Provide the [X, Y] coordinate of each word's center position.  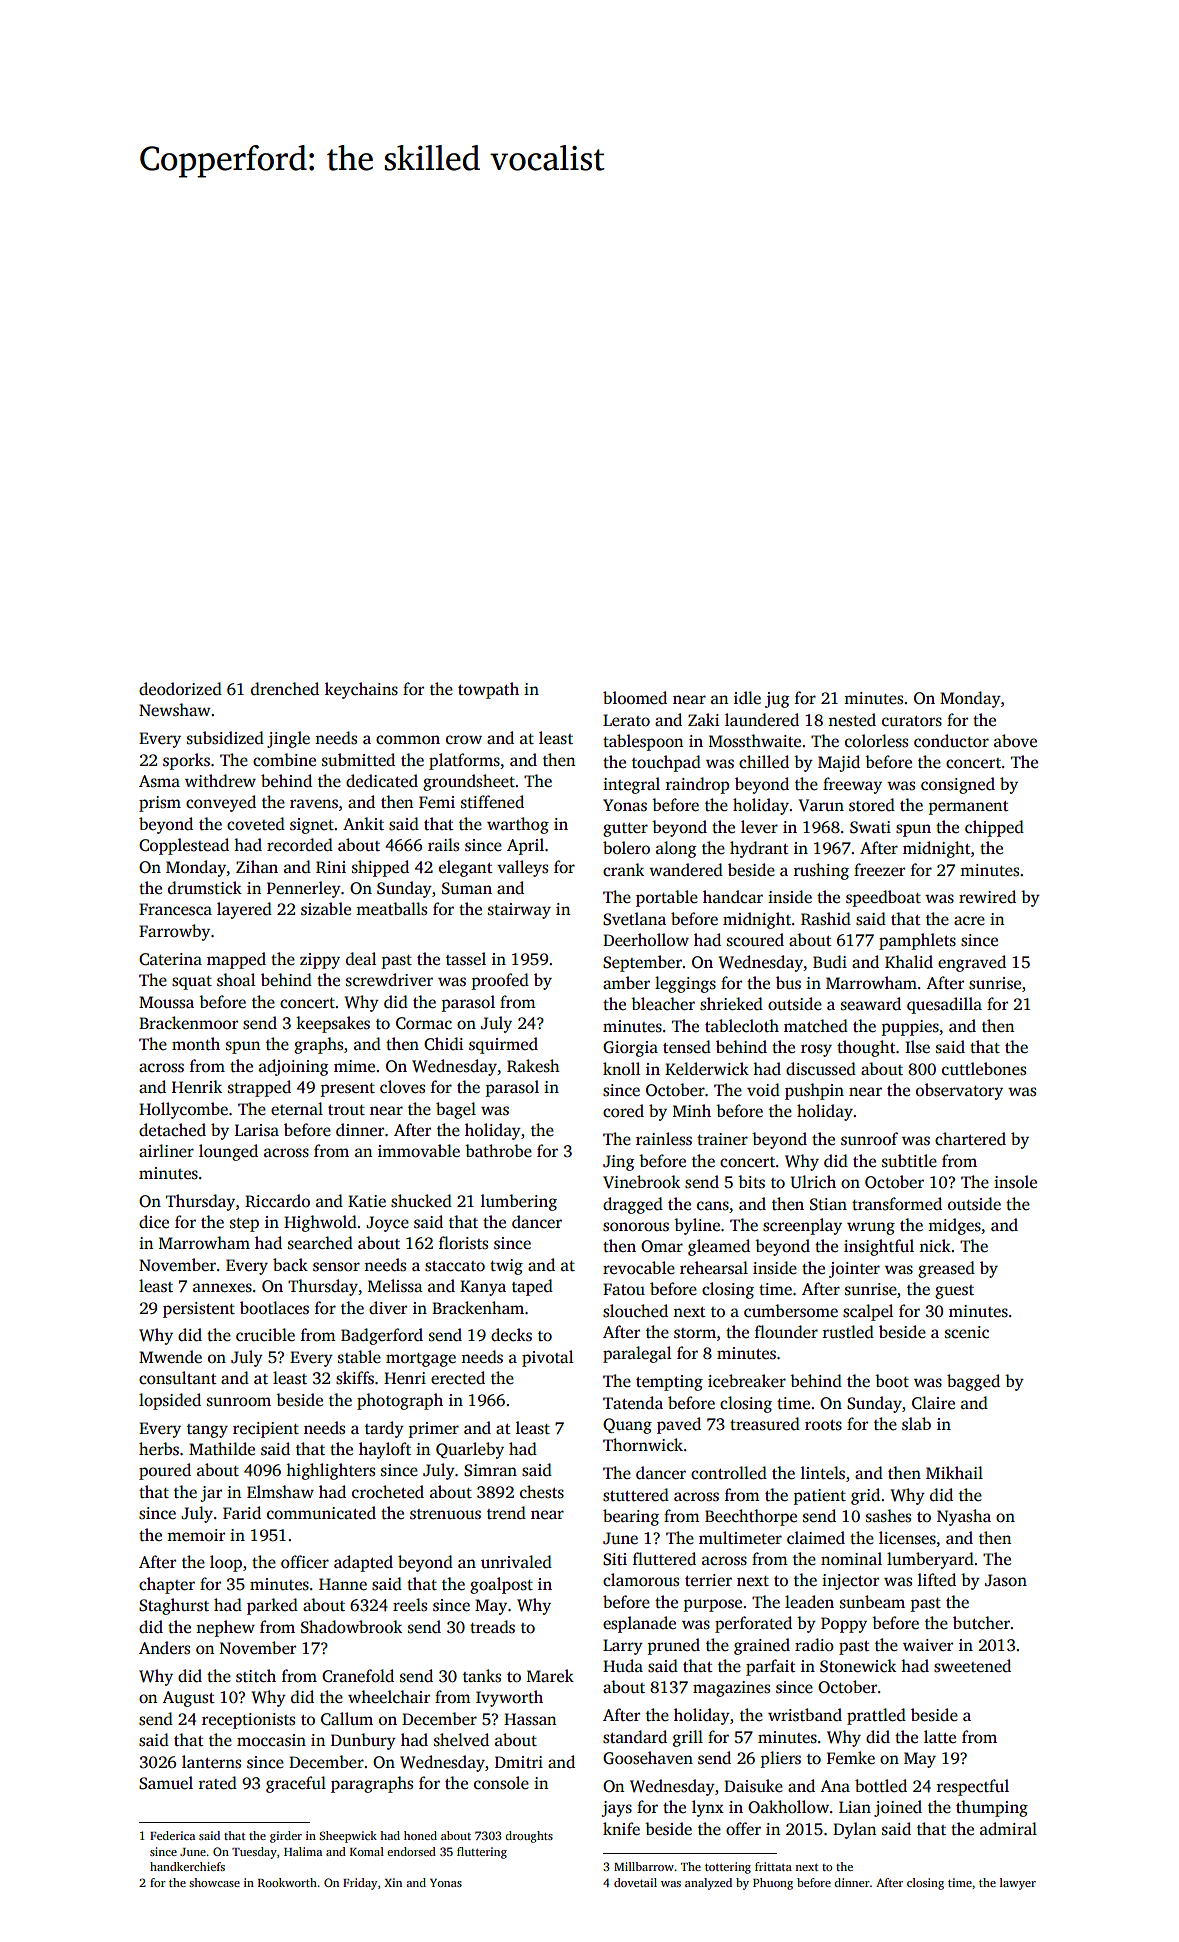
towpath [488, 690]
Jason [1006, 1580]
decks [511, 1335]
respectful [973, 1787]
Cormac [424, 1023]
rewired [987, 897]
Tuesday [254, 1853]
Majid [839, 763]
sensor [336, 1267]
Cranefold [358, 1676]
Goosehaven [648, 1758]
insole [1015, 1182]
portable [667, 898]
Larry [623, 1647]
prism [160, 804]
